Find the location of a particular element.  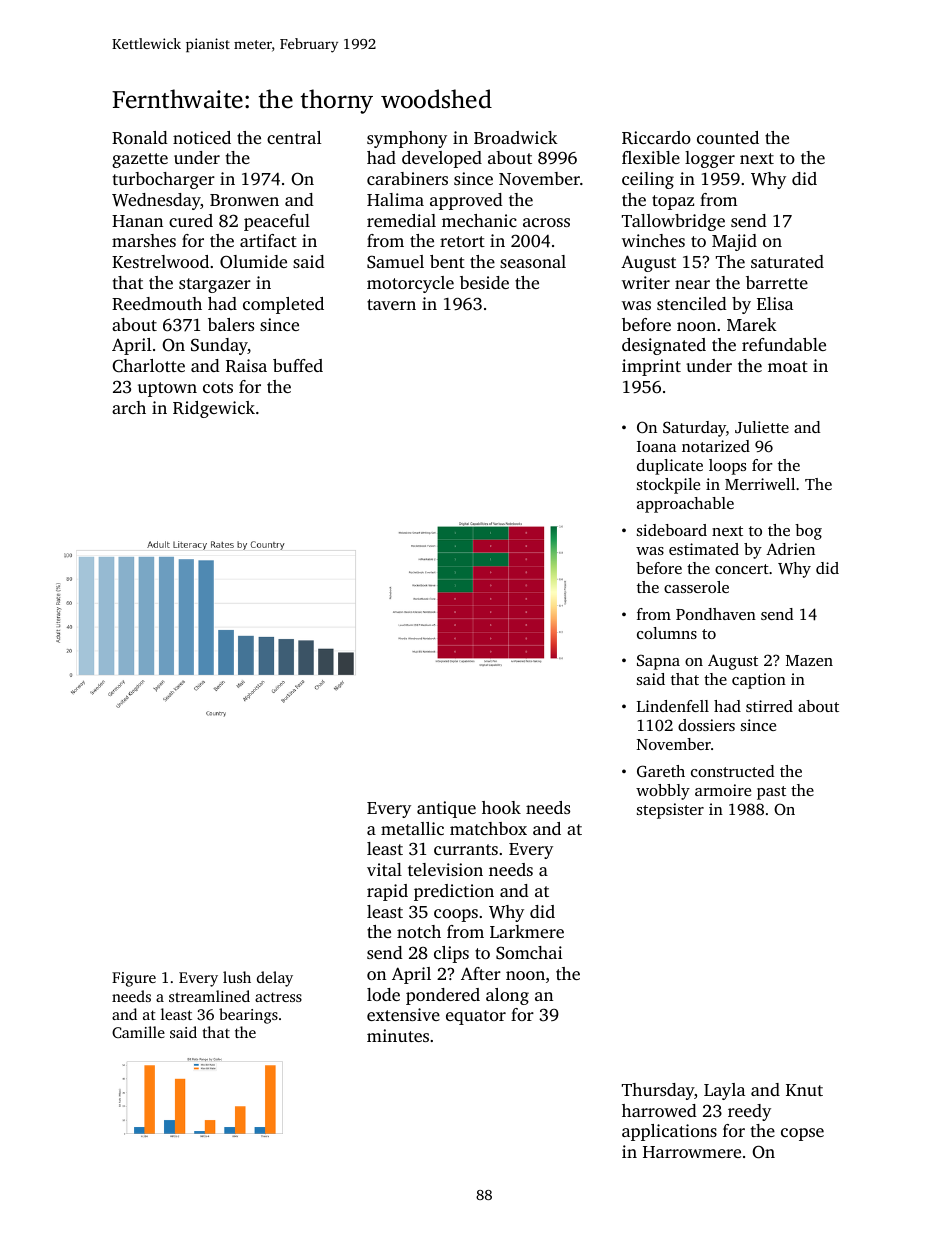

uptown is located at coordinates (167, 389).
